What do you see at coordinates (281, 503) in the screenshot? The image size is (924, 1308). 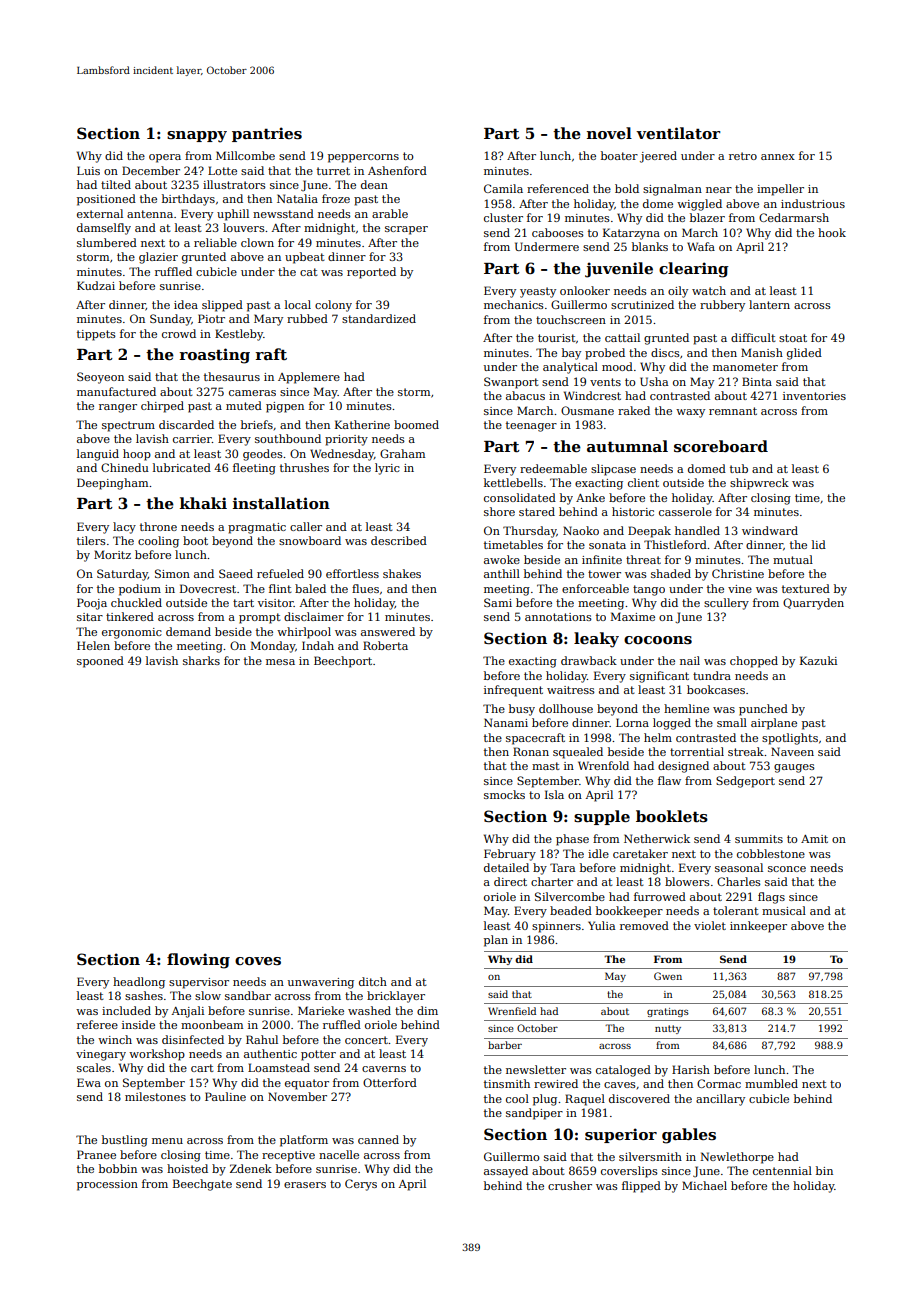 I see `installation` at bounding box center [281, 503].
